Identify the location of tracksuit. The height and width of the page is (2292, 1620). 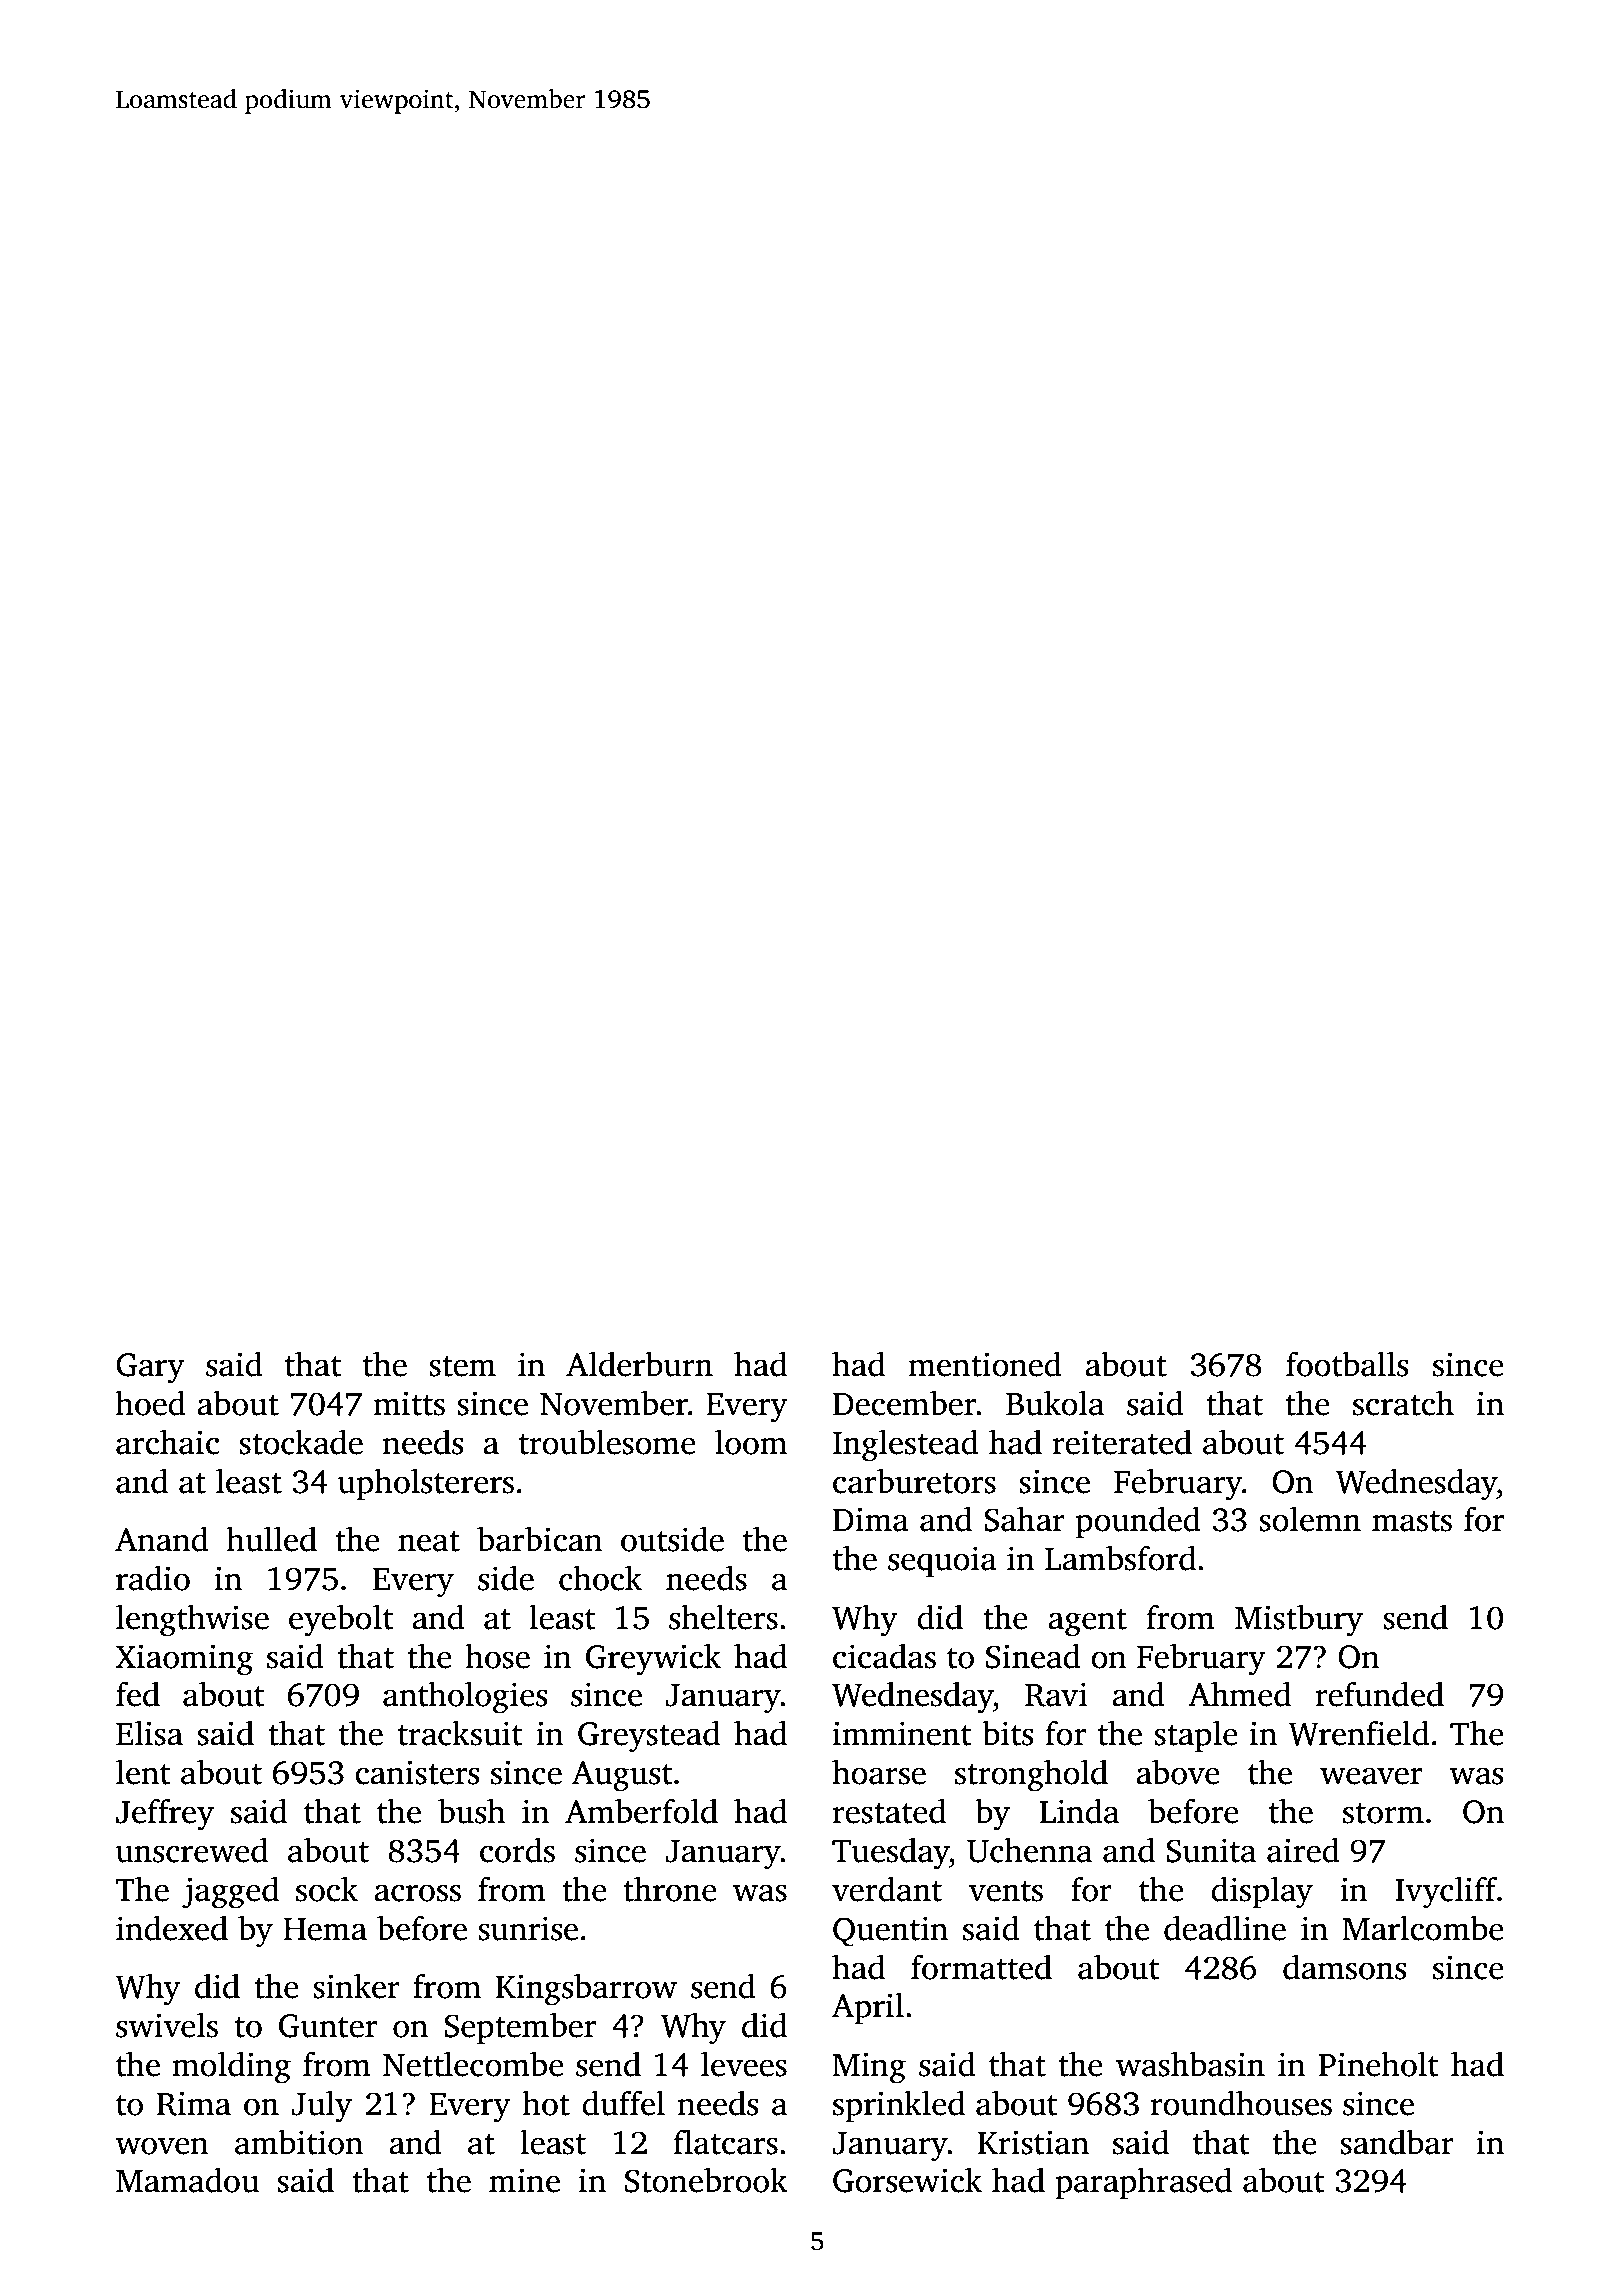
(460, 1733).
